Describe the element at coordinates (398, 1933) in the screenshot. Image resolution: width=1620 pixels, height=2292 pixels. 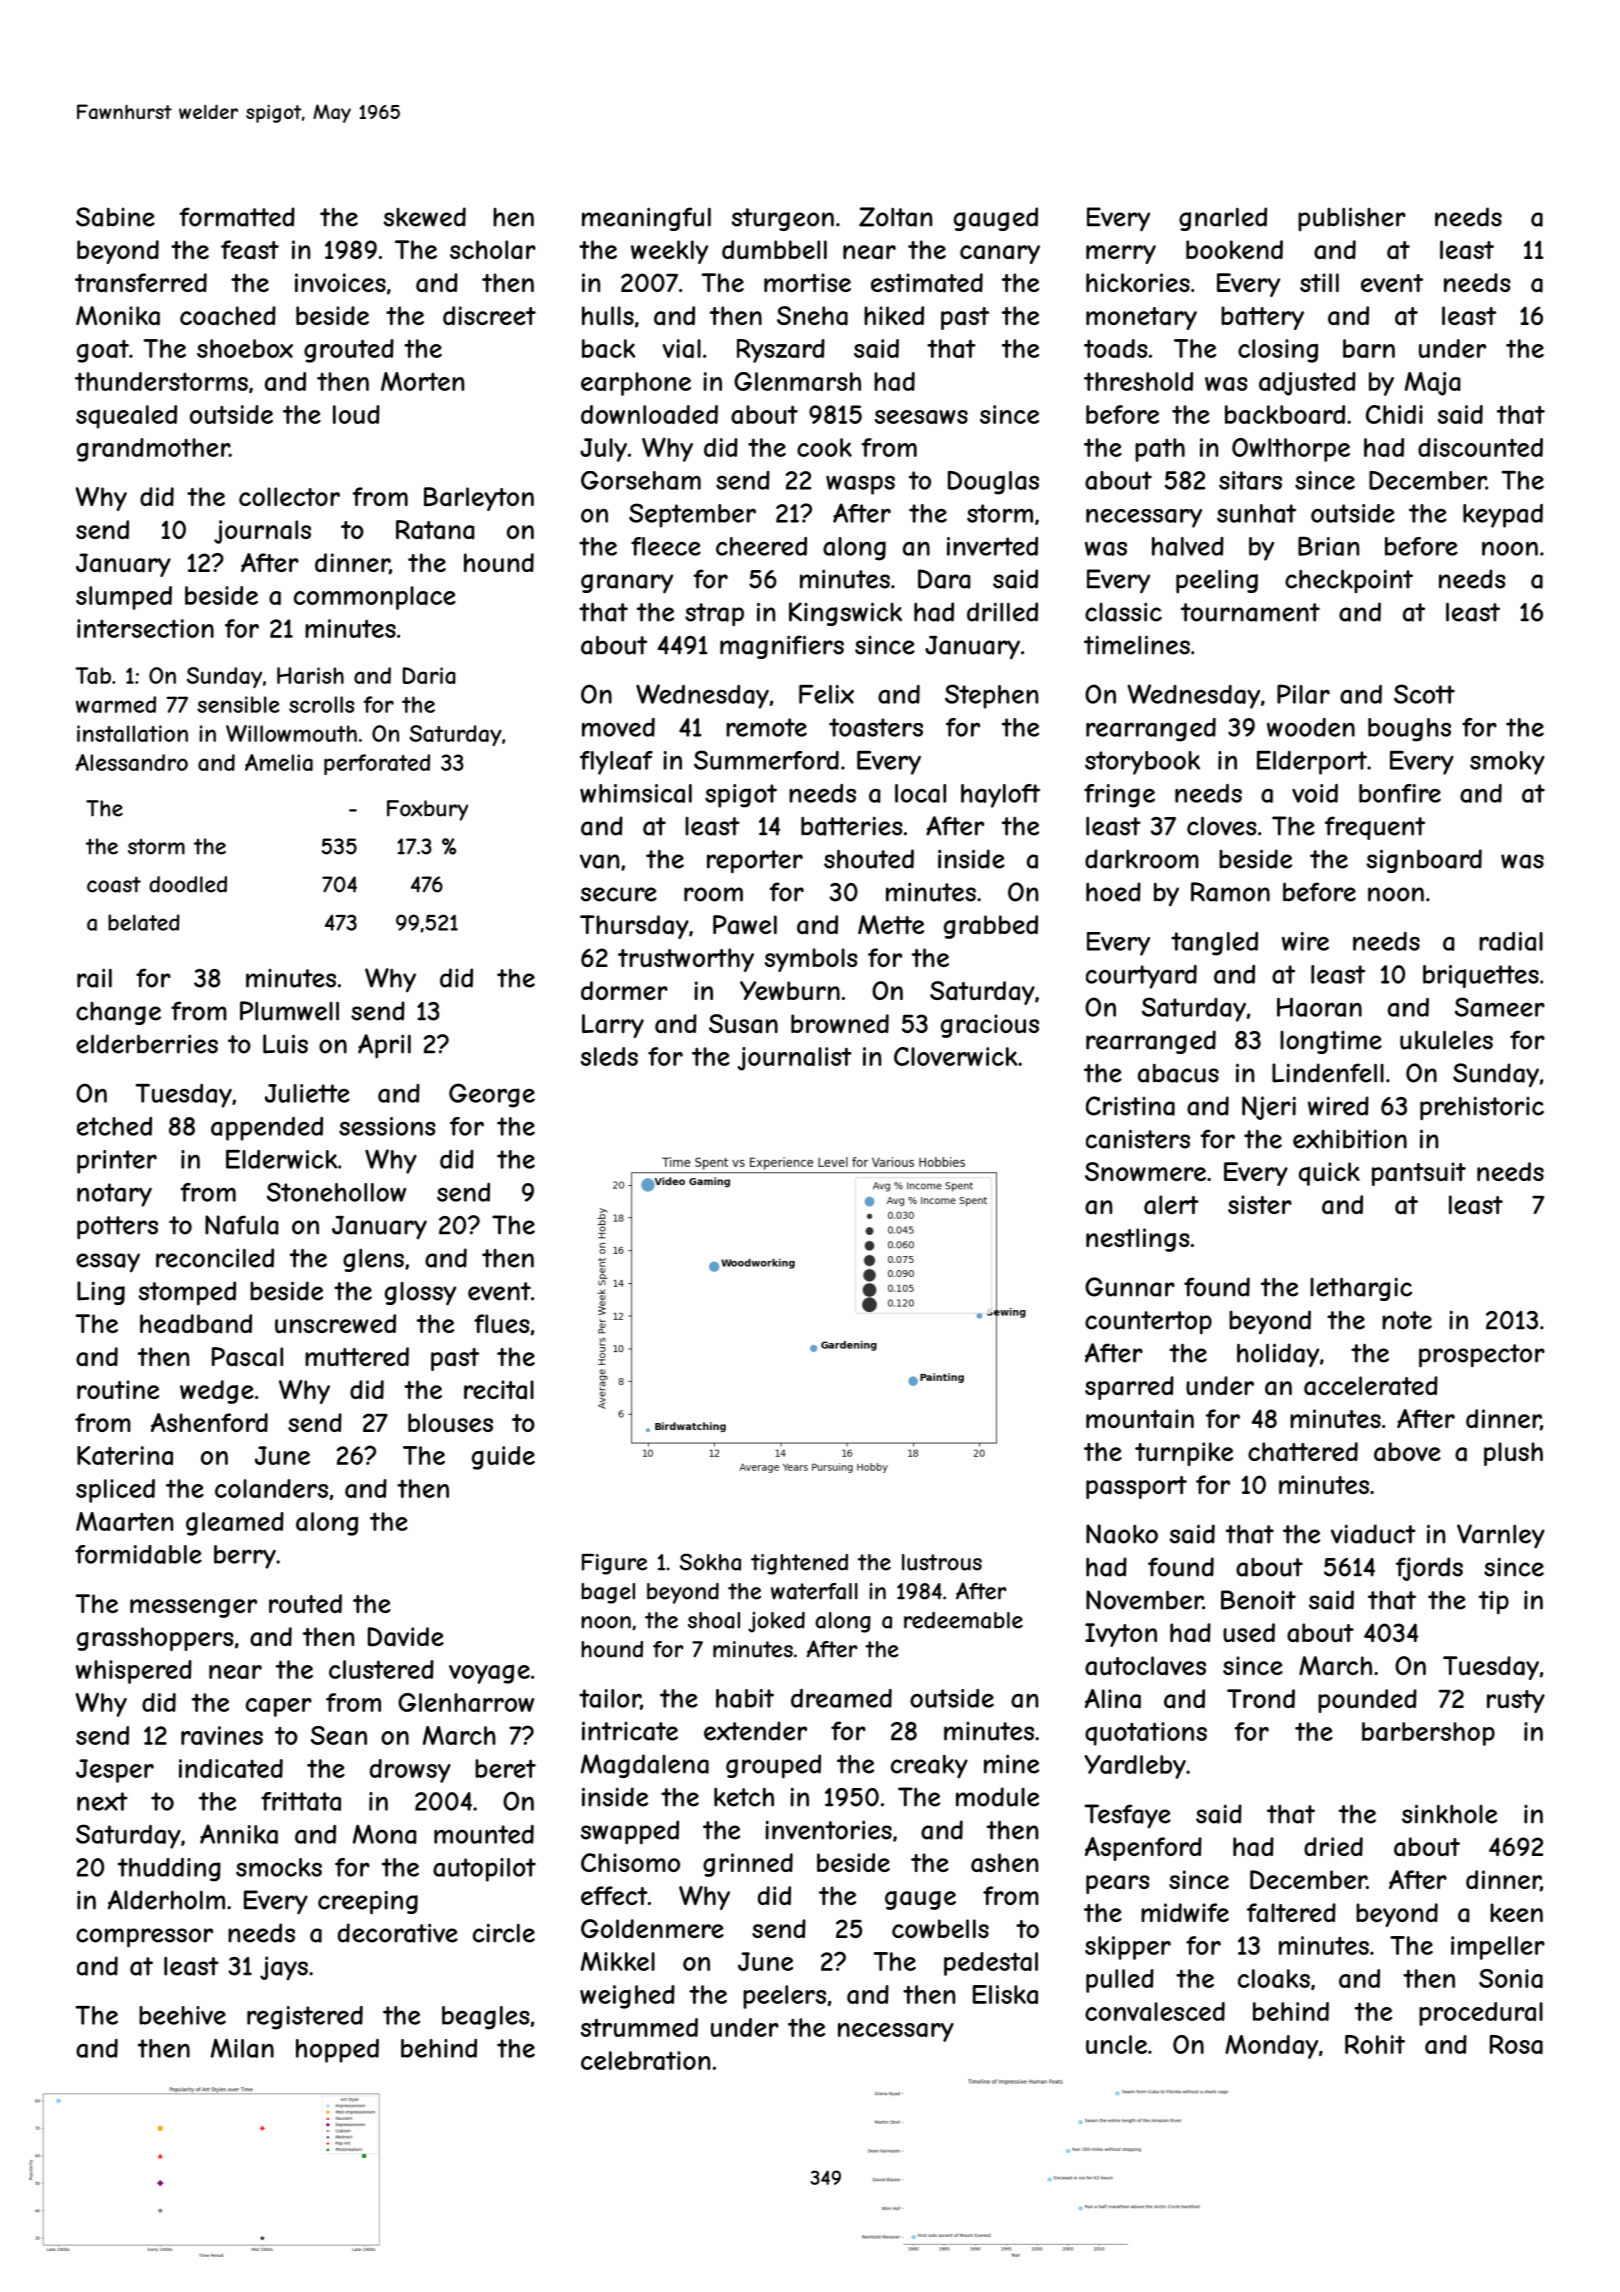
I see `decorative` at that location.
